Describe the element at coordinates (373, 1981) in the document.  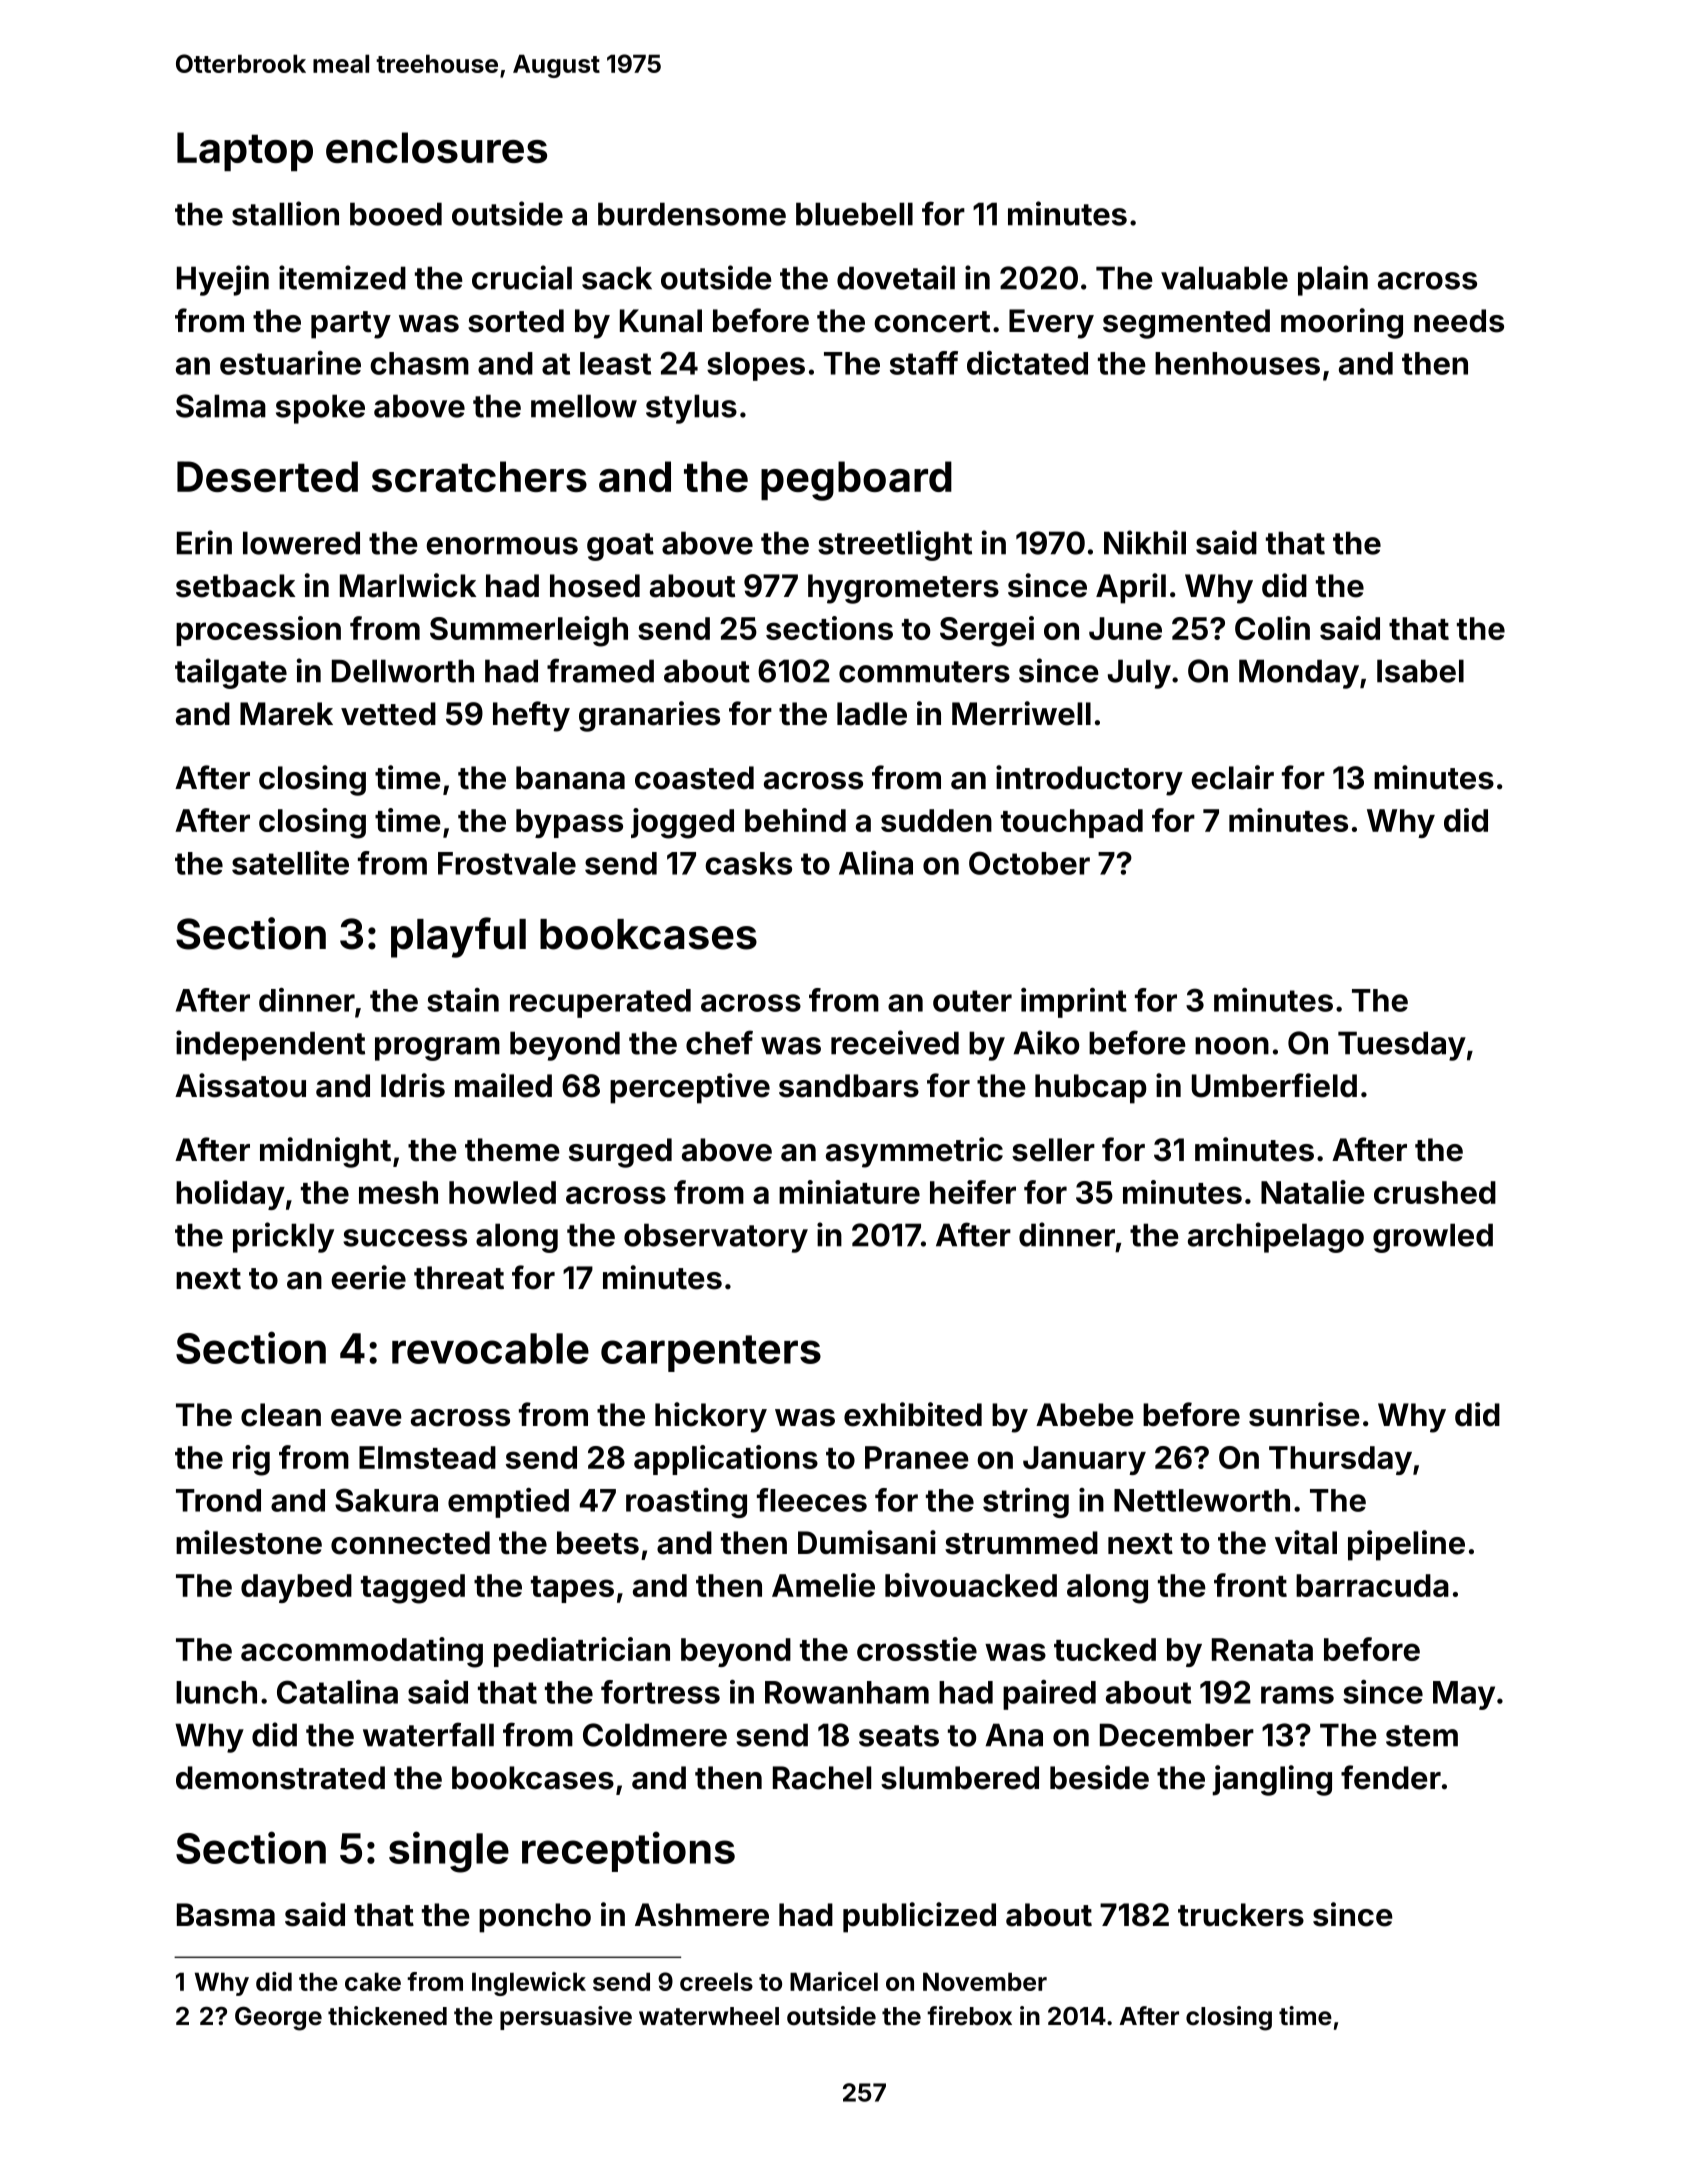
I see `cake` at that location.
